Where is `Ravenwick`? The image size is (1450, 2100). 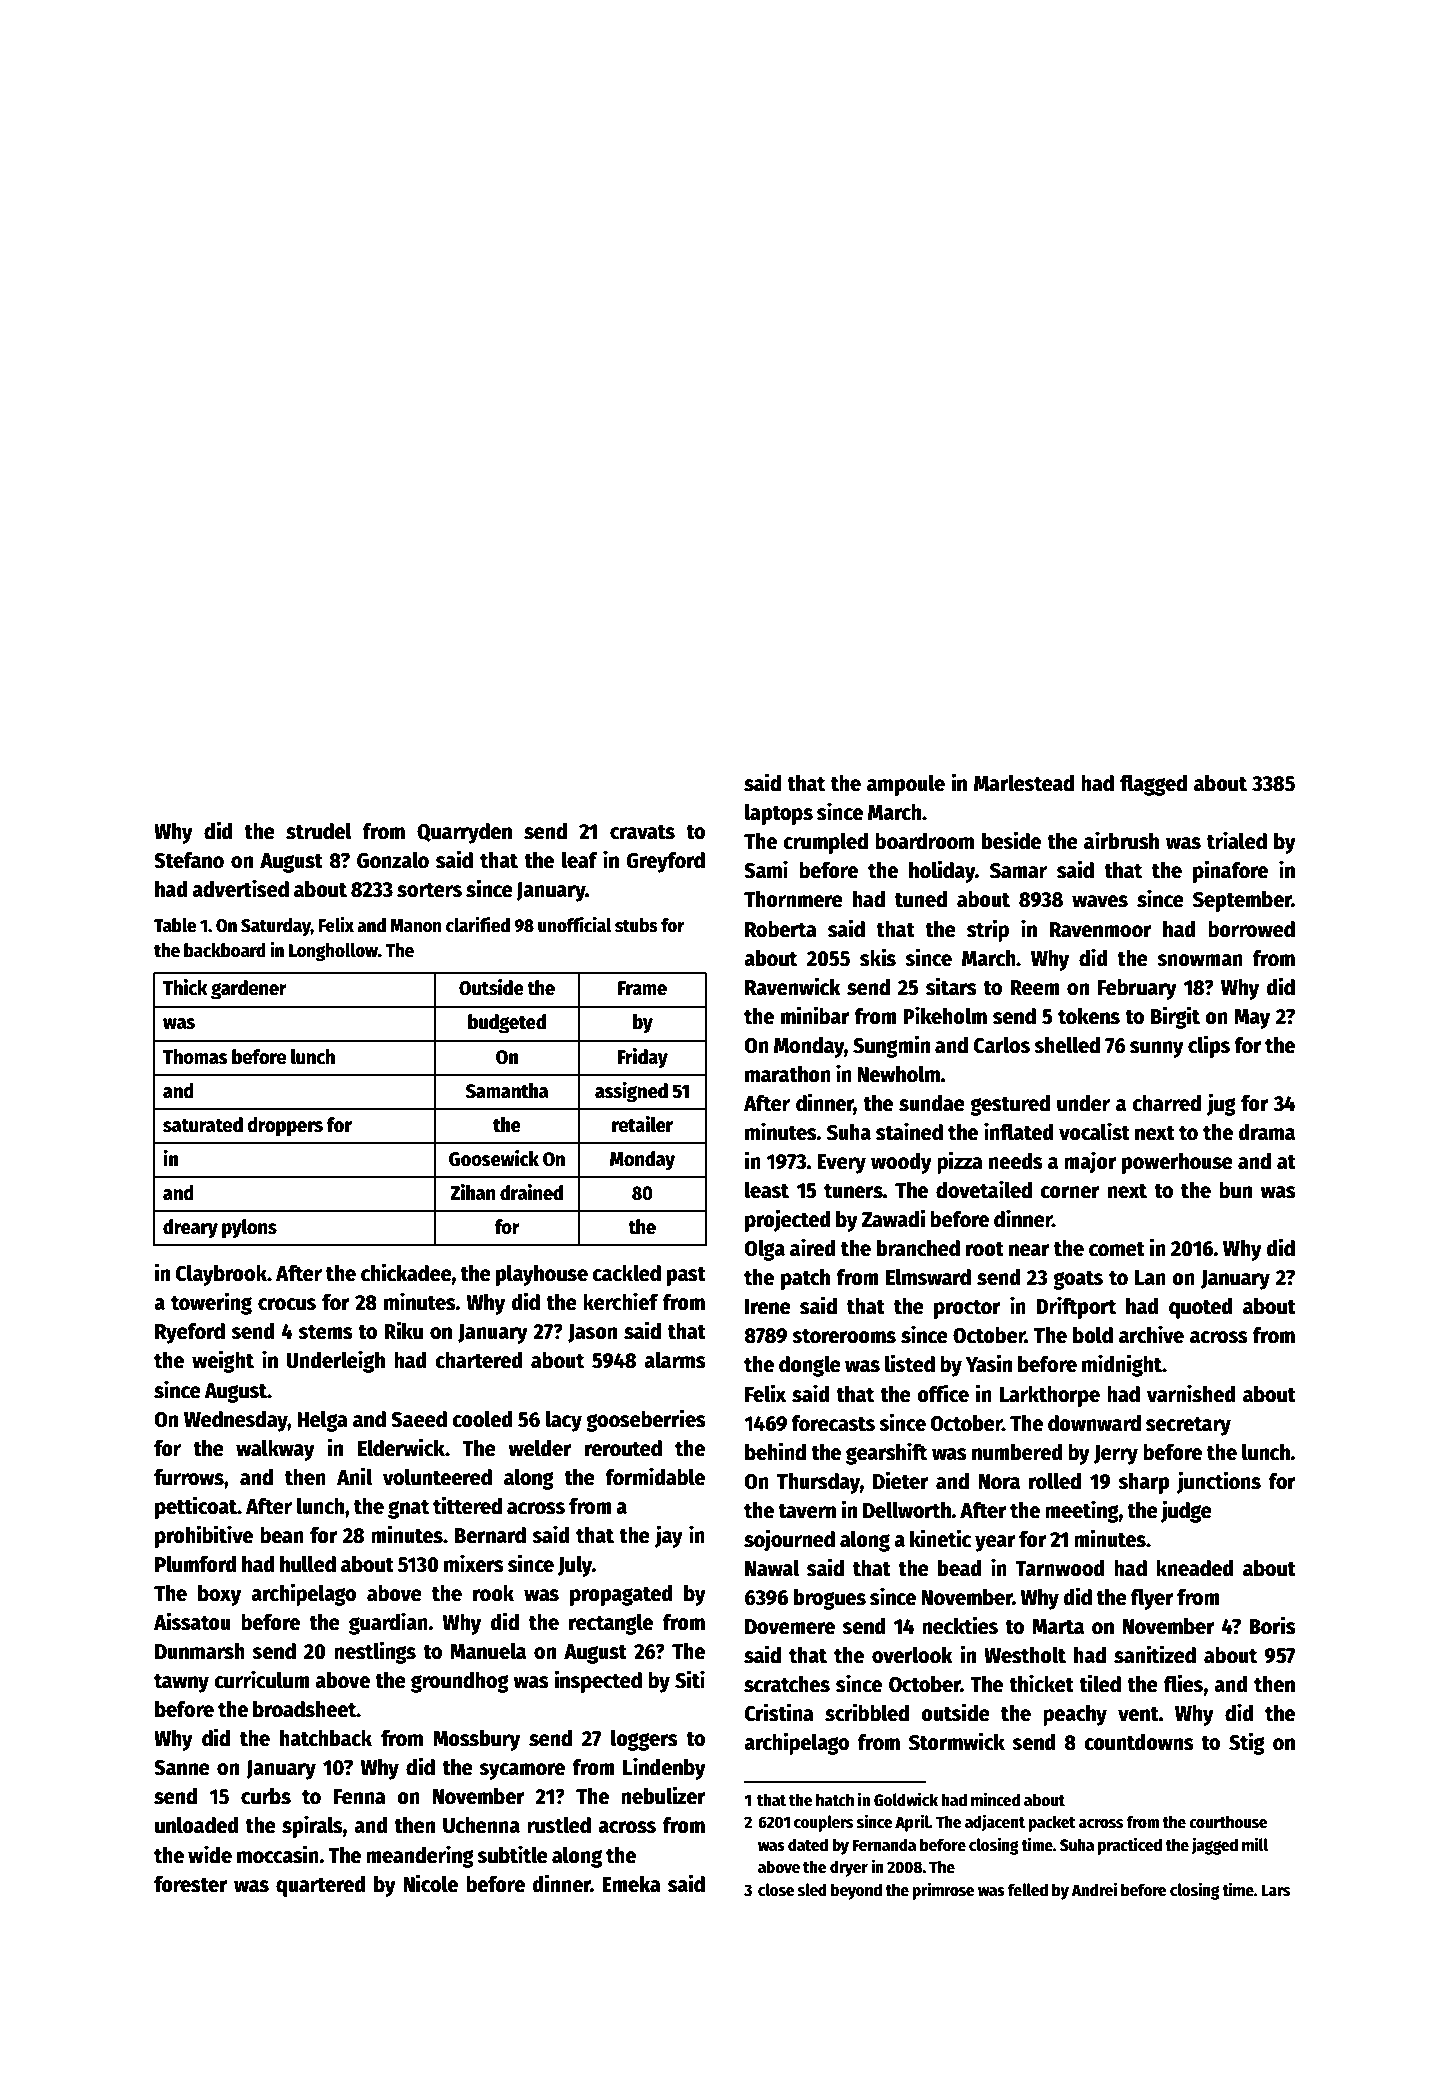 Ravenwick is located at coordinates (793, 986).
